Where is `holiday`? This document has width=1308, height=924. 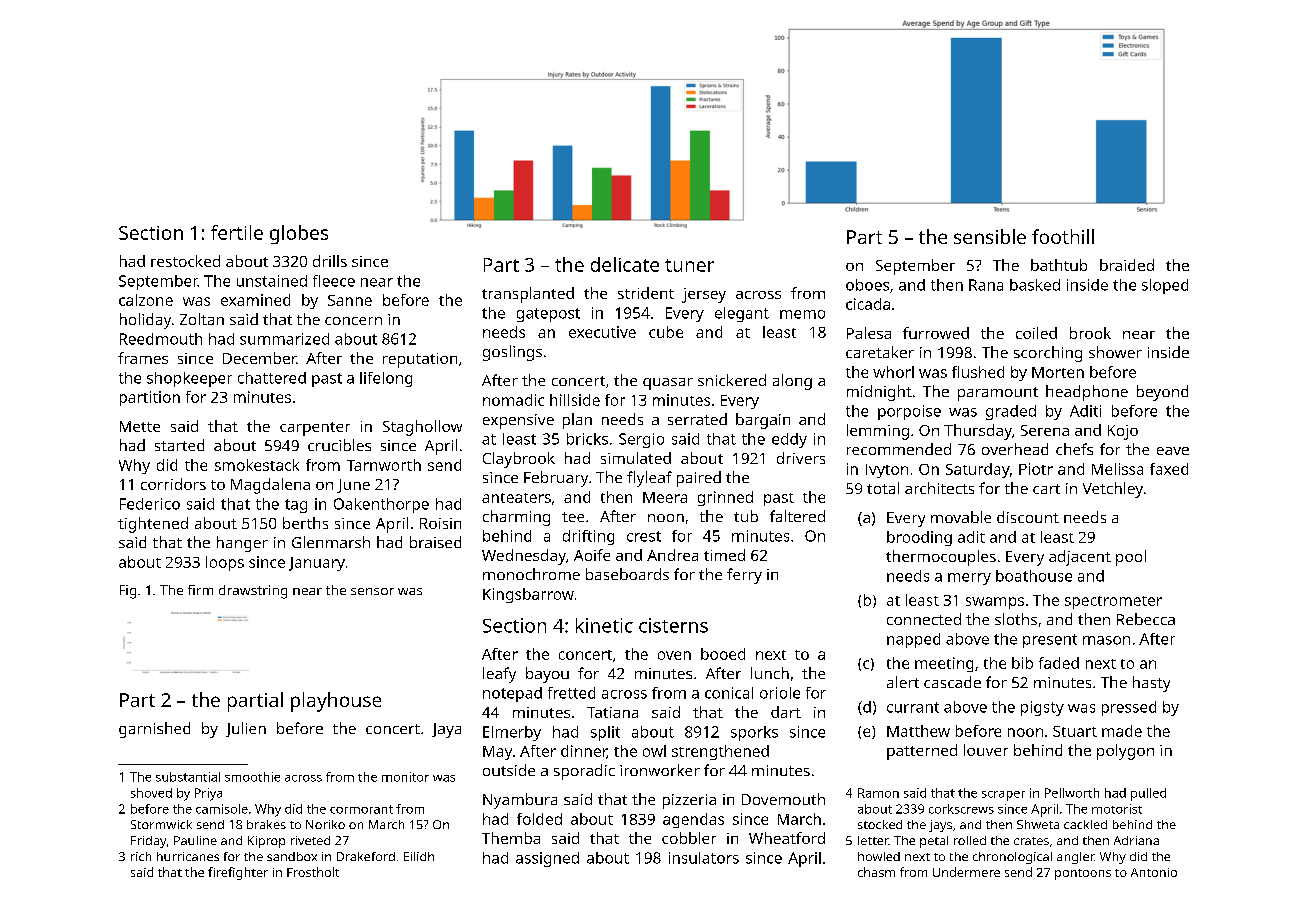
holiday is located at coordinates (145, 321).
